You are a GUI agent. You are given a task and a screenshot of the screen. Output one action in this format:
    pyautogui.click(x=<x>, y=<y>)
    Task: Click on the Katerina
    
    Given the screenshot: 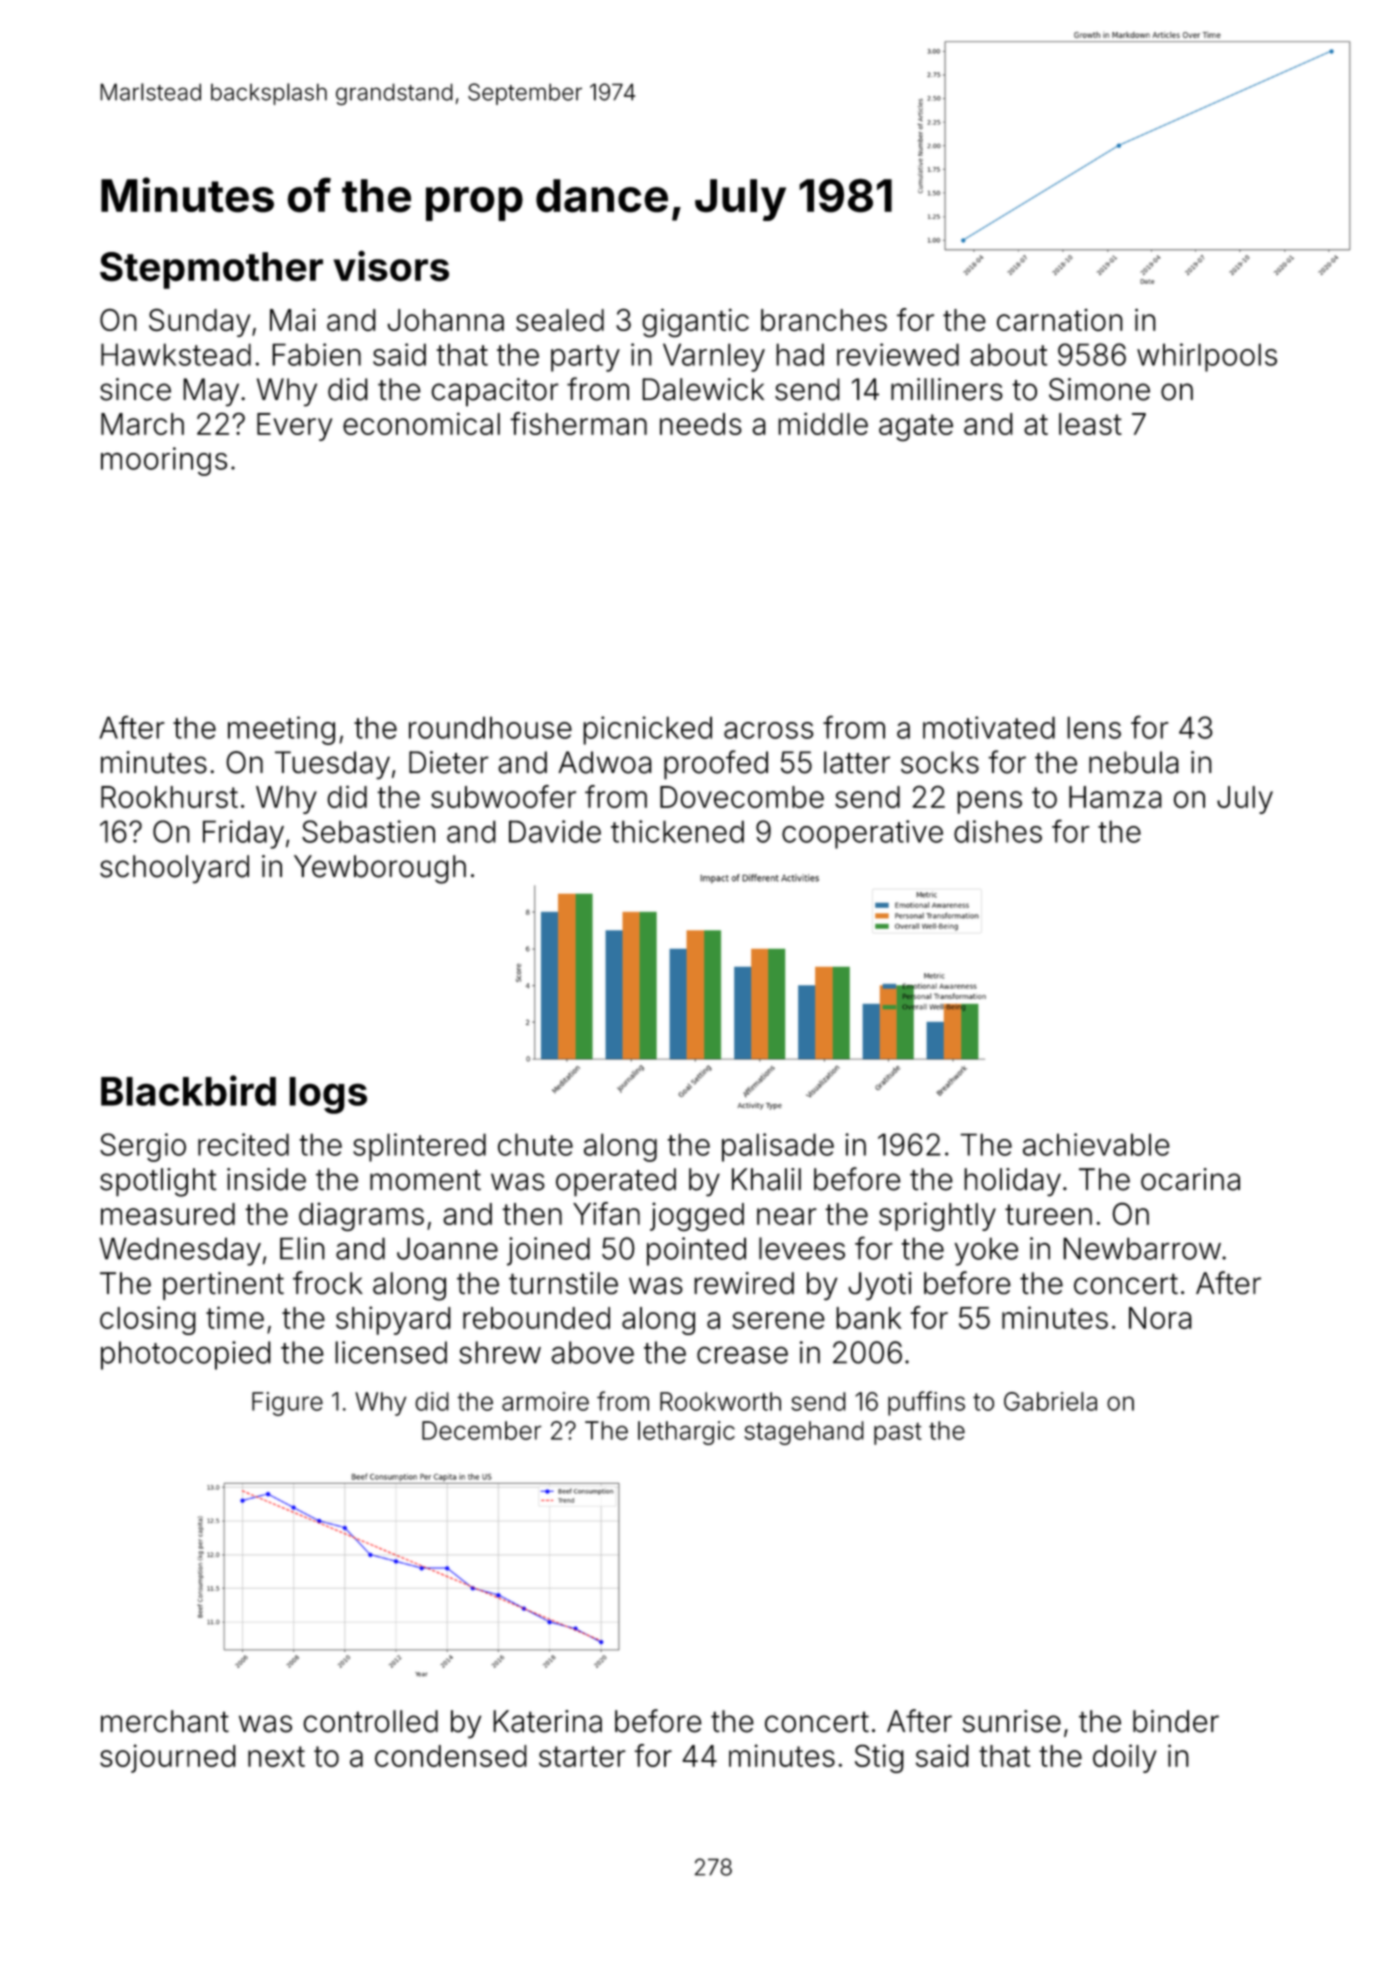 What is the action you would take?
    pyautogui.click(x=547, y=1721)
